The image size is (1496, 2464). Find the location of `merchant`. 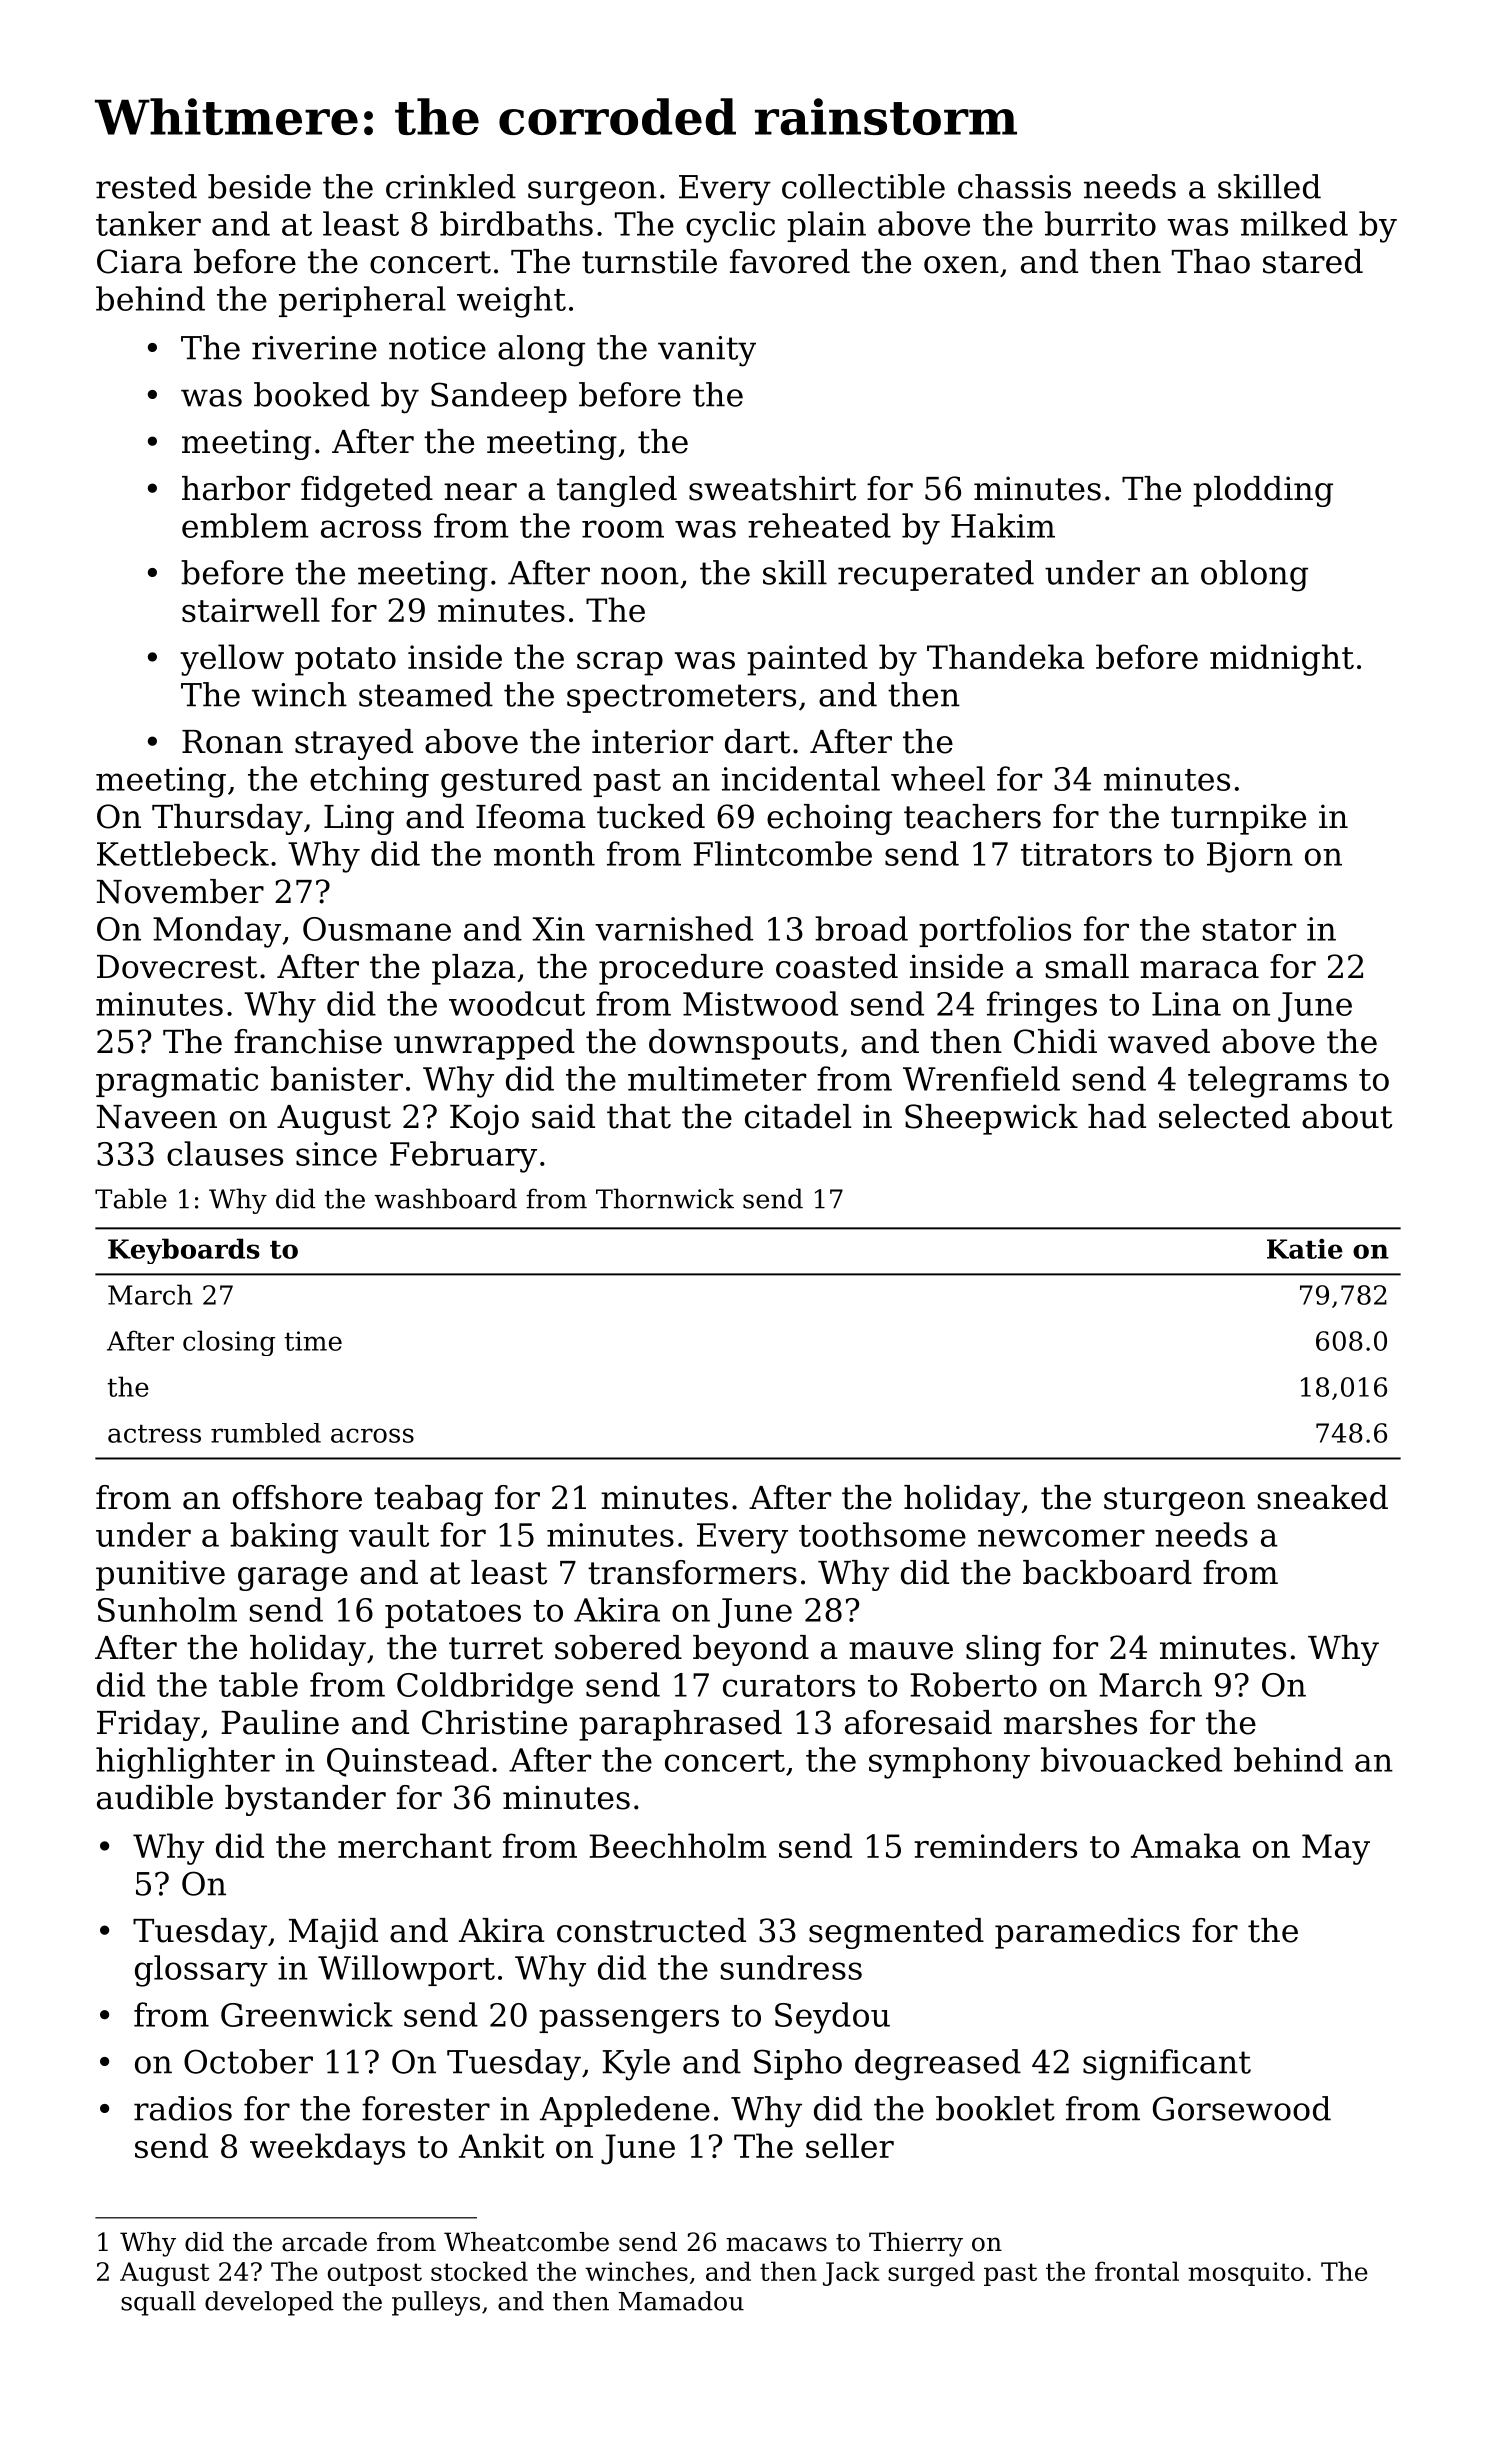

merchant is located at coordinates (415, 1845).
